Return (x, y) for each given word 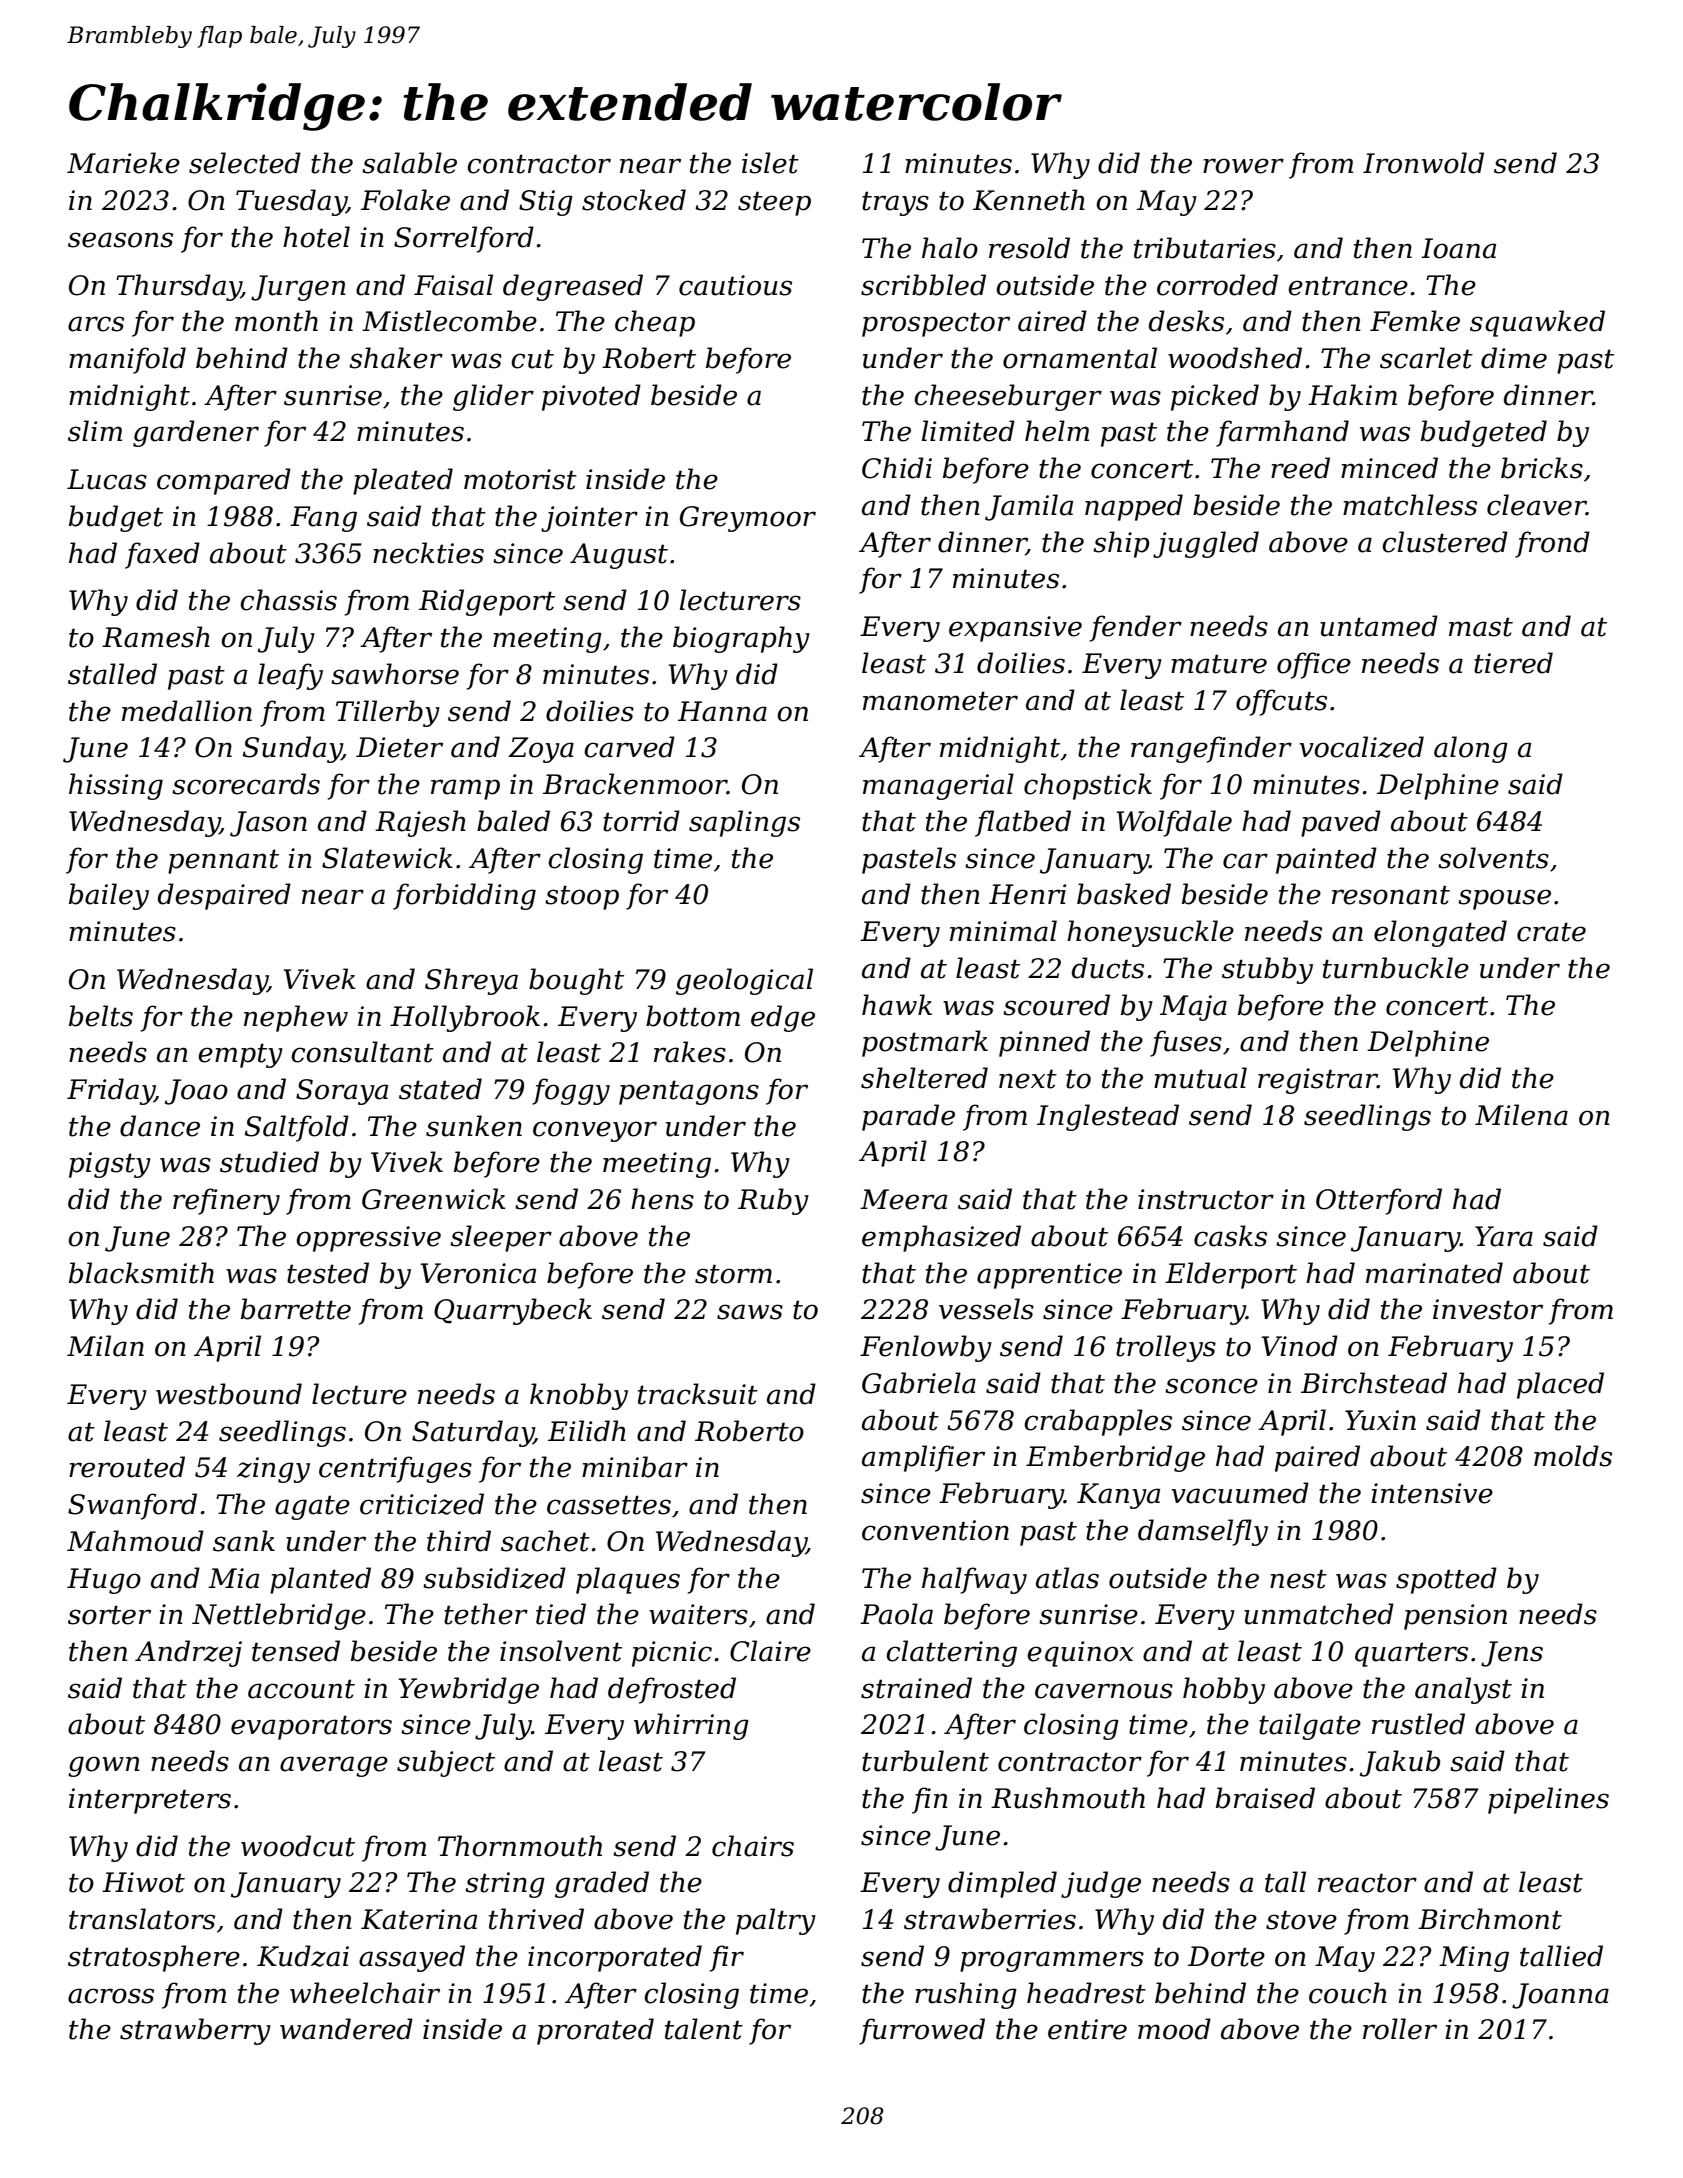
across (111, 1996)
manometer (940, 701)
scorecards (246, 784)
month (276, 321)
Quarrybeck (513, 1311)
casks (1230, 1236)
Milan (105, 1346)
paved (1341, 823)
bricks (1542, 468)
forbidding (464, 896)
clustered (1445, 542)
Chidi (897, 468)
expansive (1015, 629)
